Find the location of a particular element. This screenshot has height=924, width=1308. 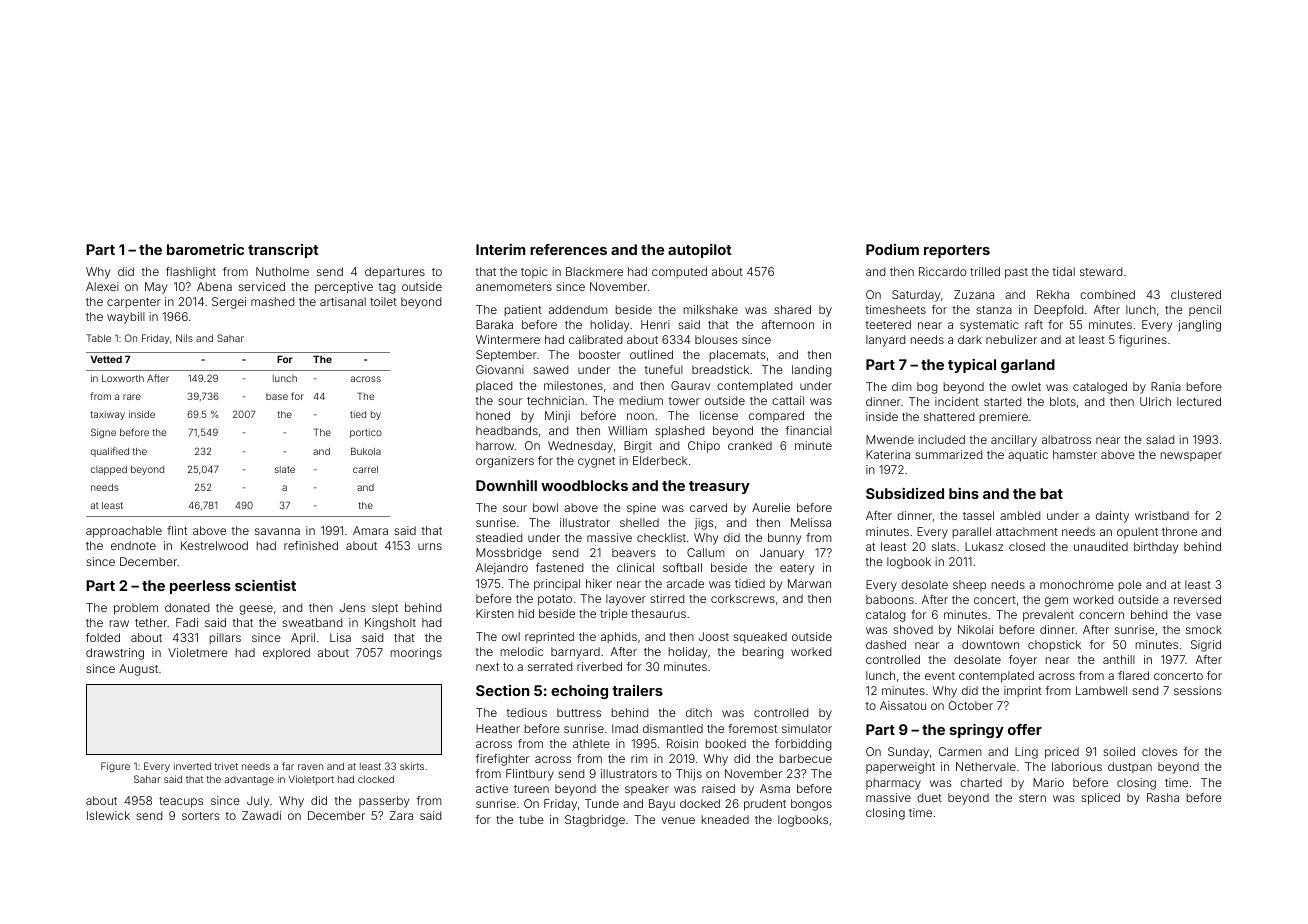

foyer is located at coordinates (1023, 661).
